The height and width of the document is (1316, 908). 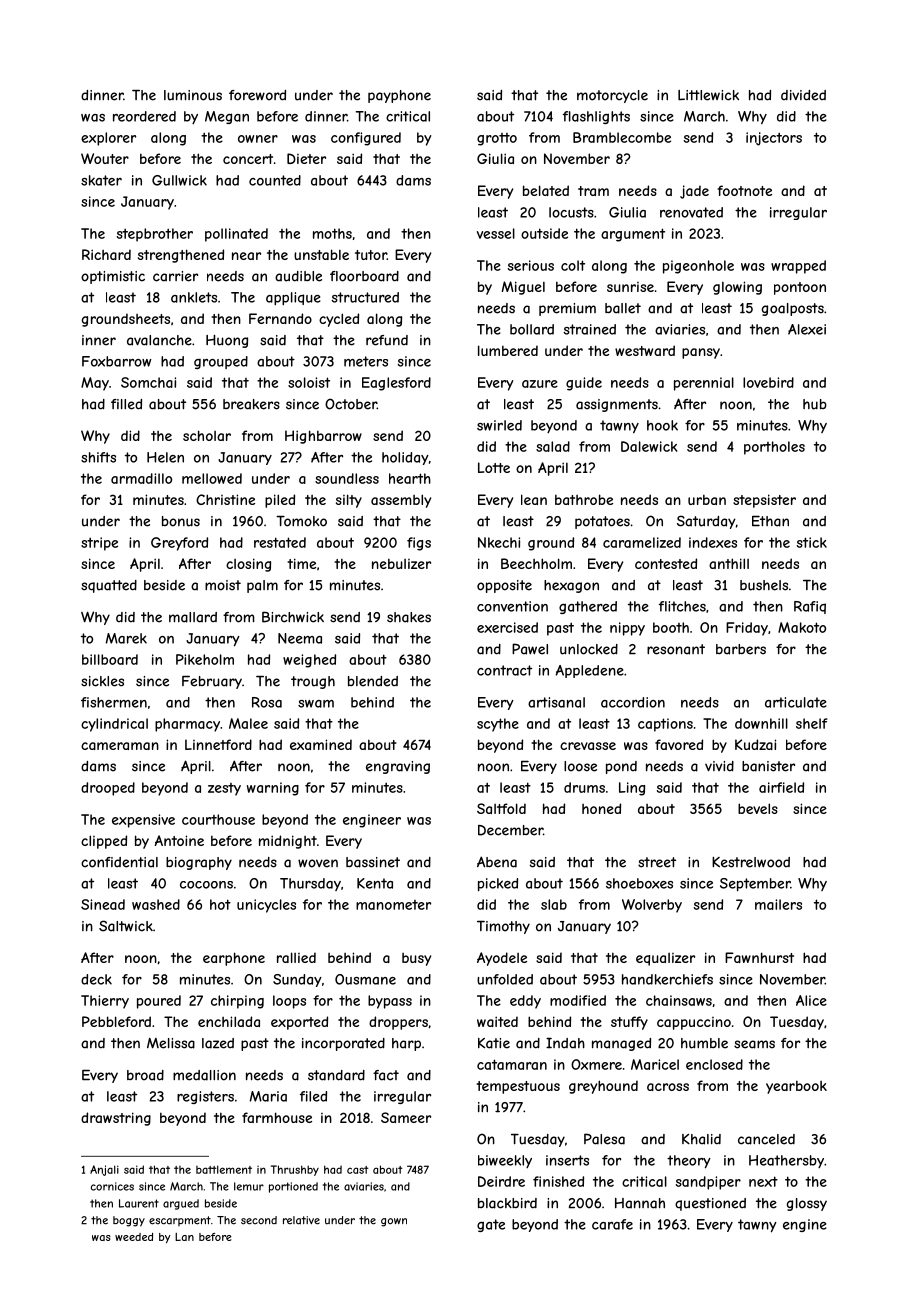 What do you see at coordinates (267, 702) in the document?
I see `Rosa` at bounding box center [267, 702].
